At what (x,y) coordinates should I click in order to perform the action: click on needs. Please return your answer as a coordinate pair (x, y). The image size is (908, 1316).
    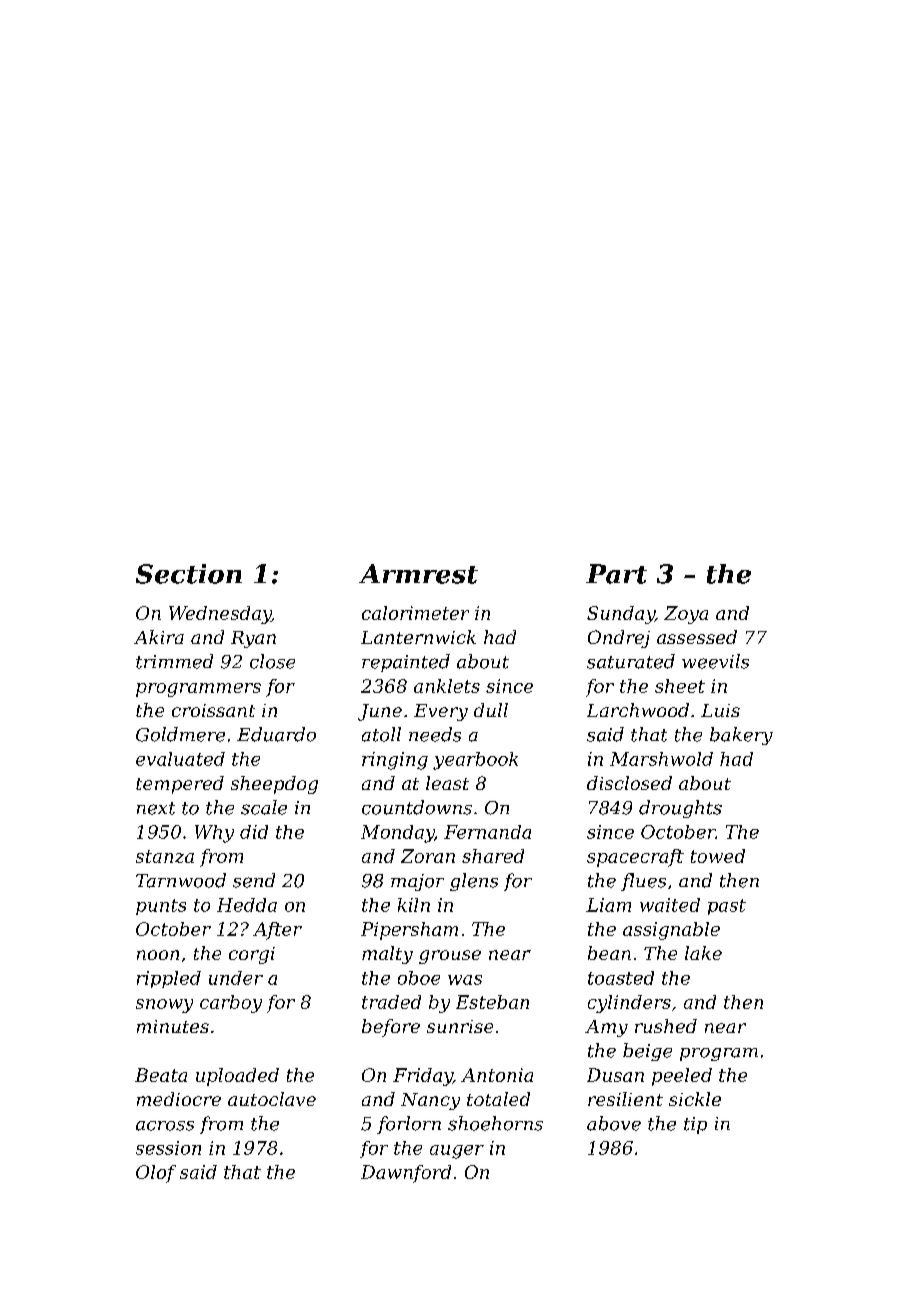
    Looking at the image, I should click on (435, 734).
